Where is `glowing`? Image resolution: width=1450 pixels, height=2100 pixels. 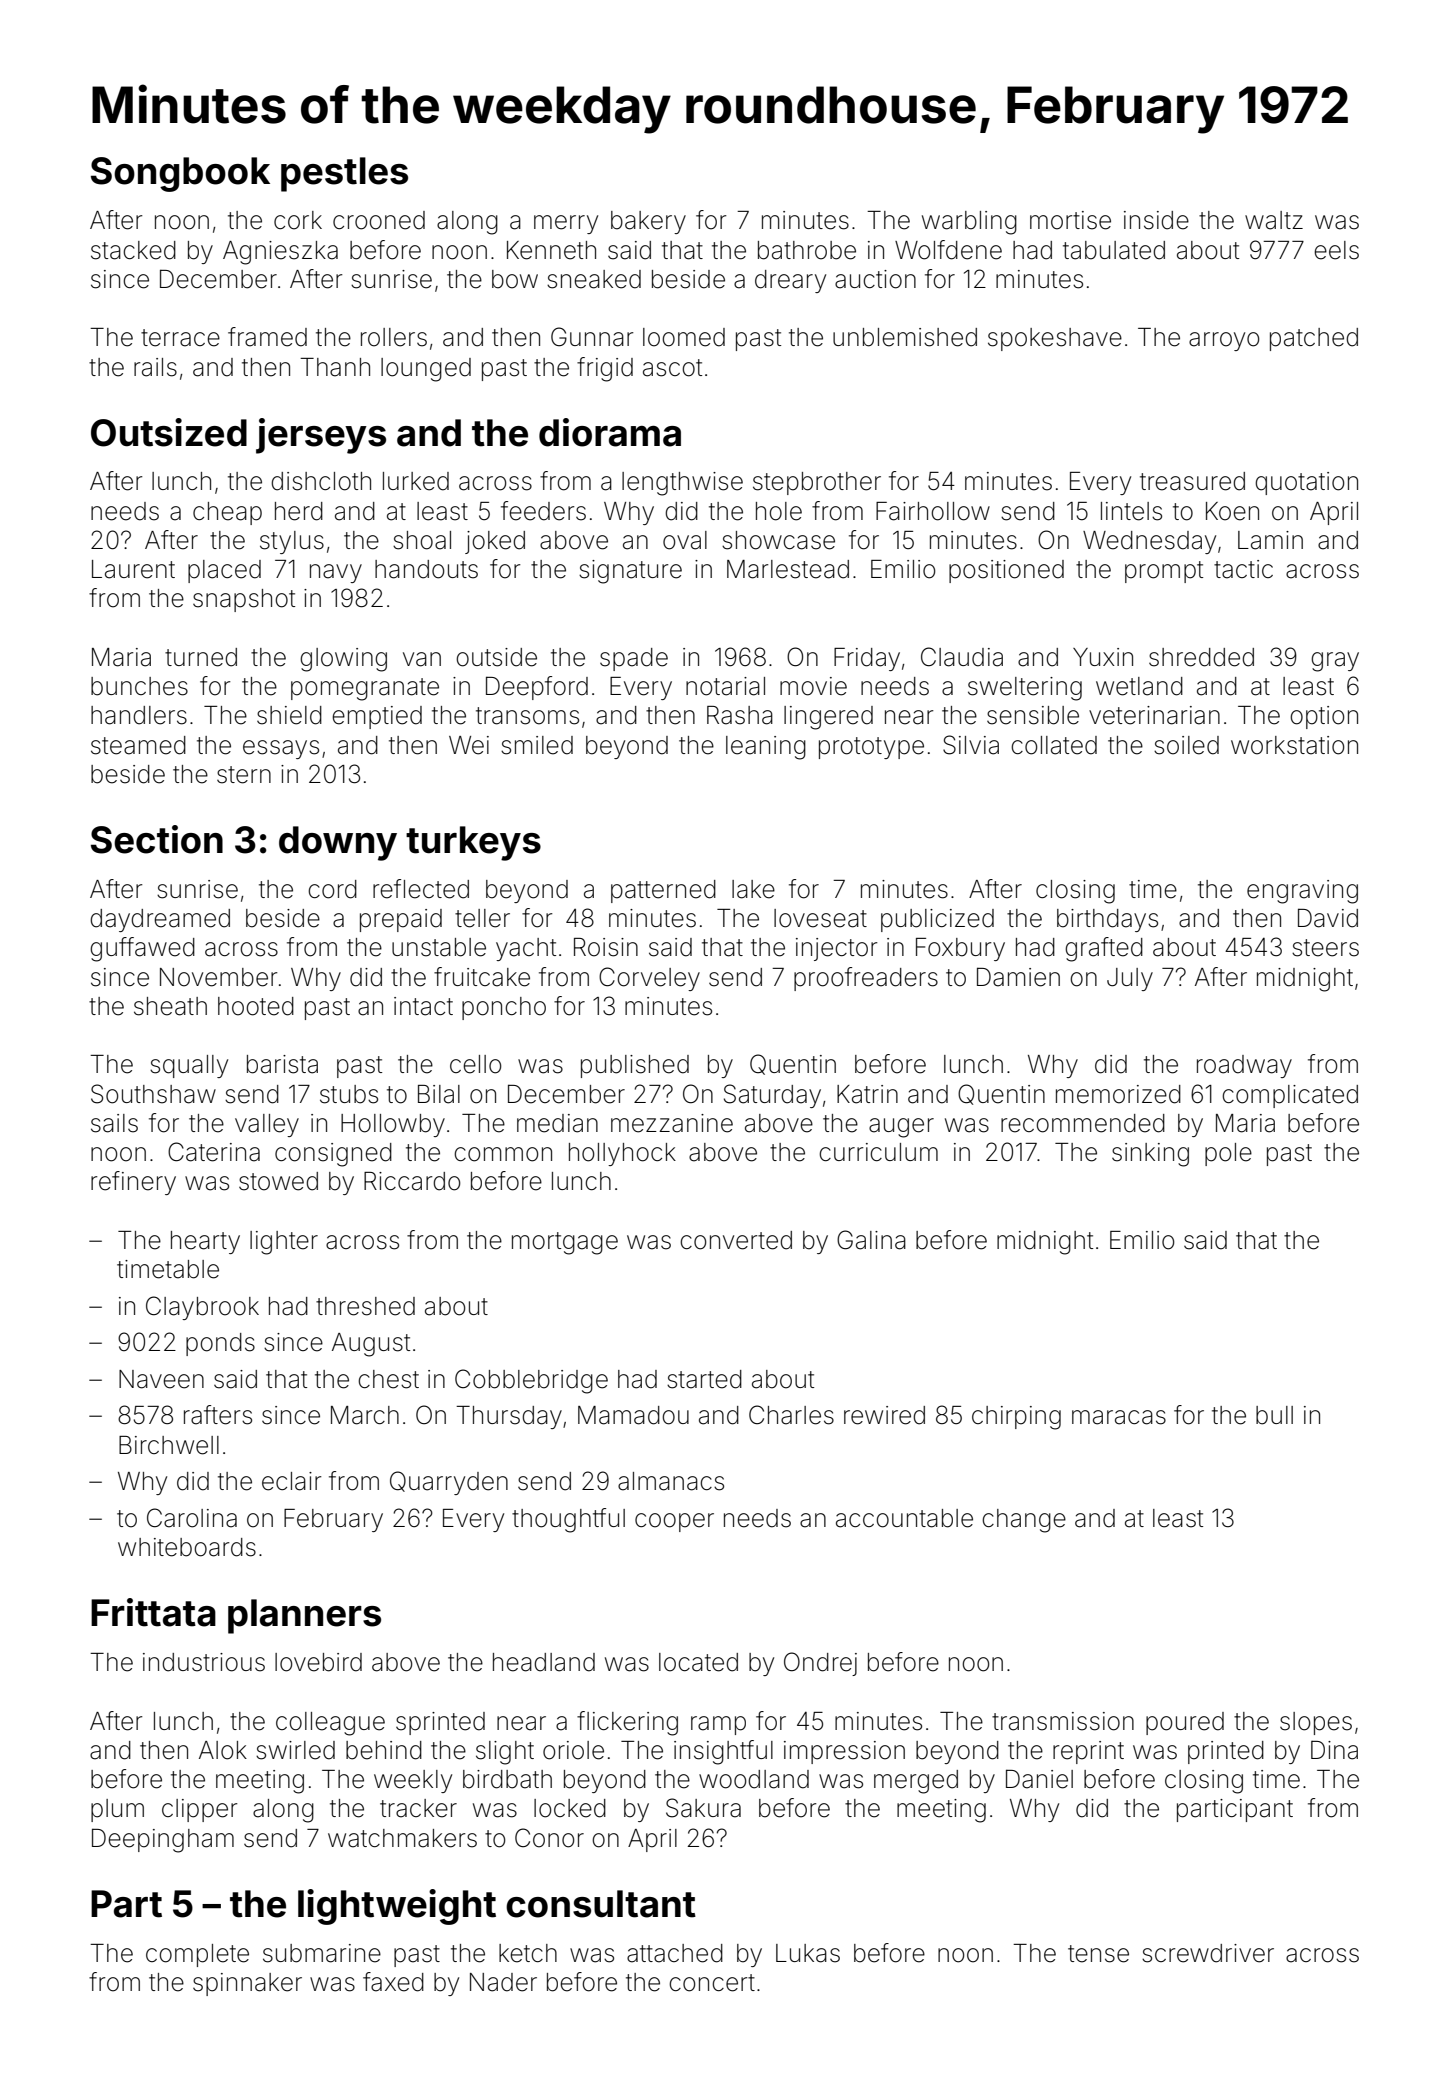 glowing is located at coordinates (343, 660).
